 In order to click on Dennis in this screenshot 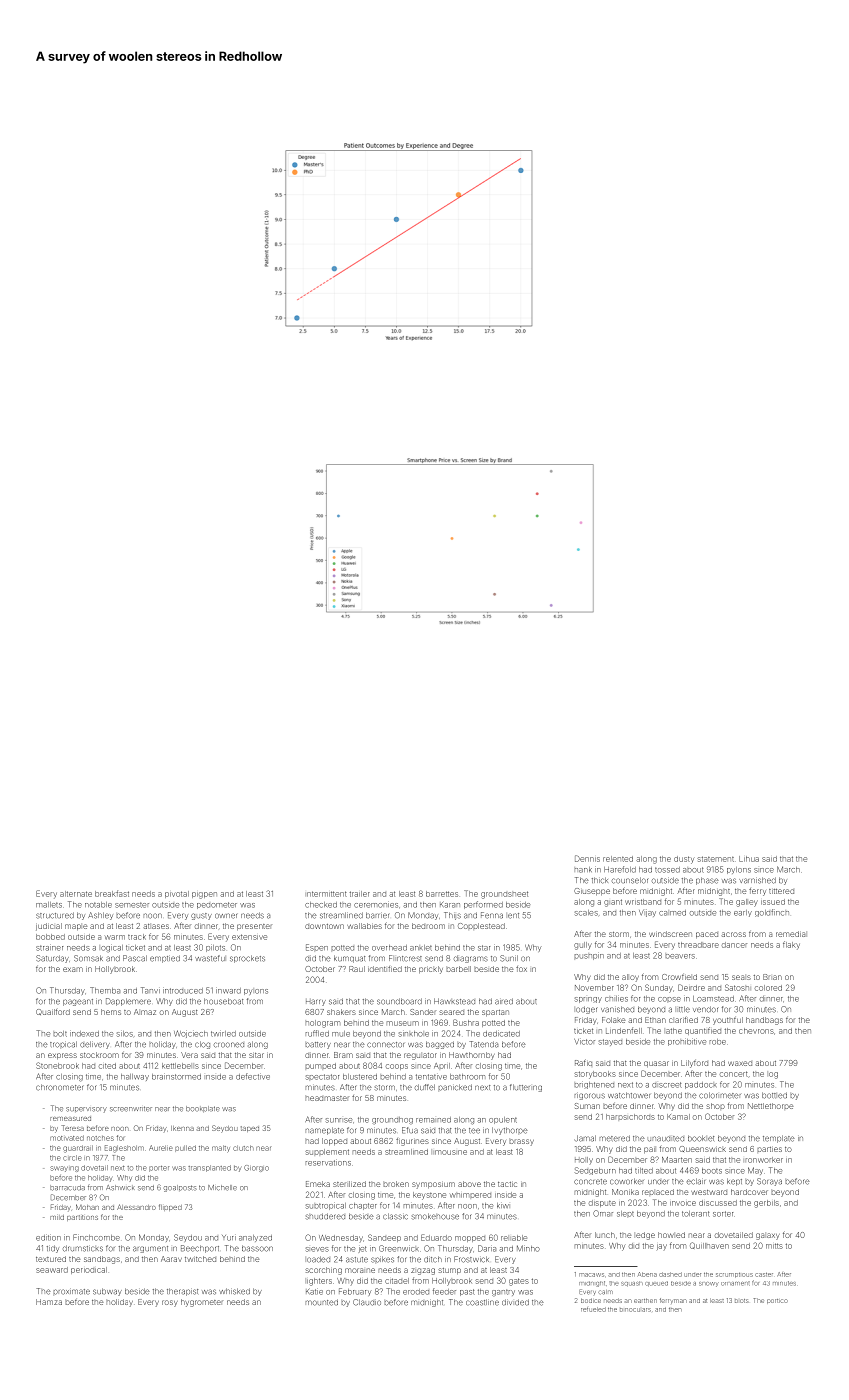, I will do `click(587, 858)`.
